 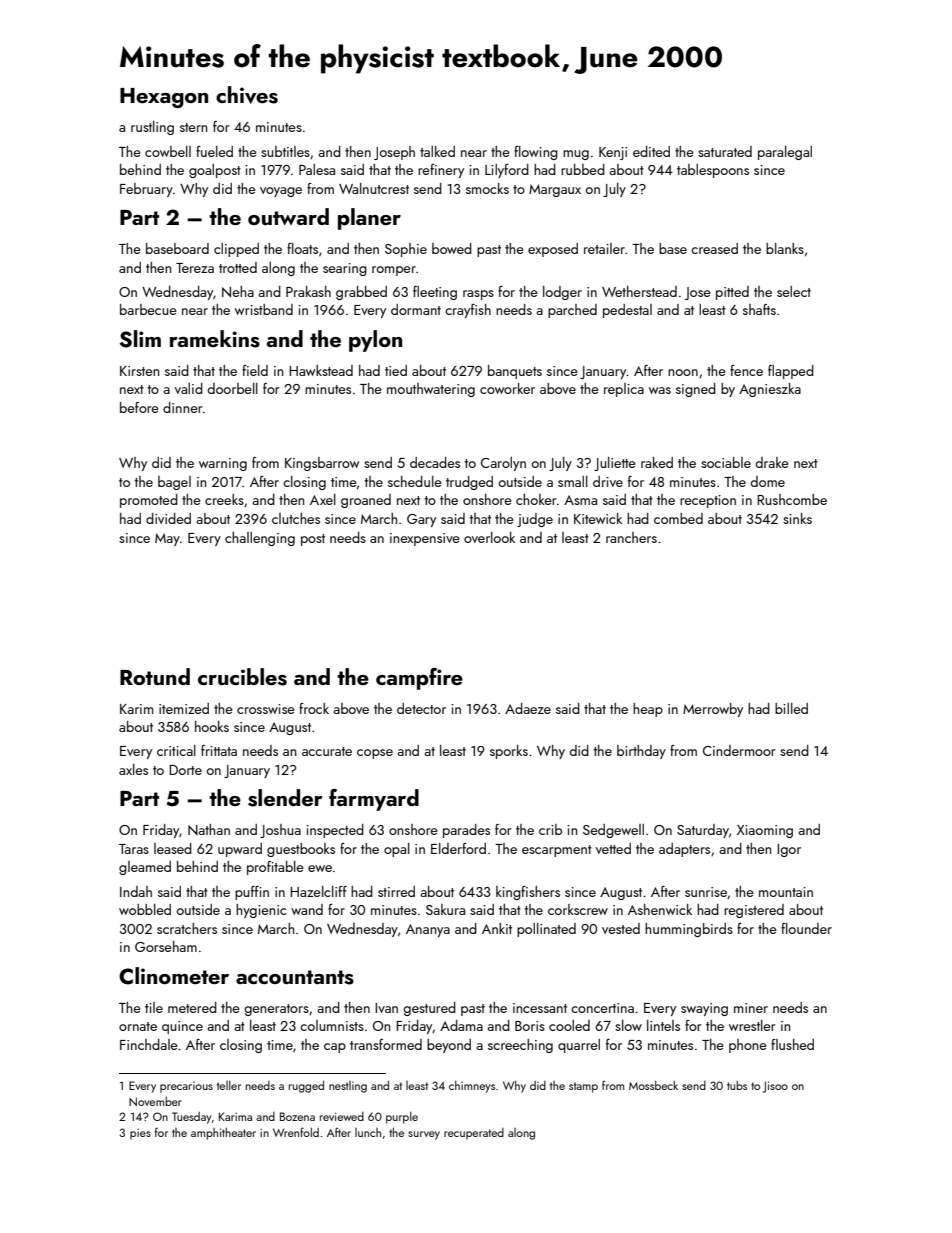 I want to click on Ankit, so click(x=497, y=928).
